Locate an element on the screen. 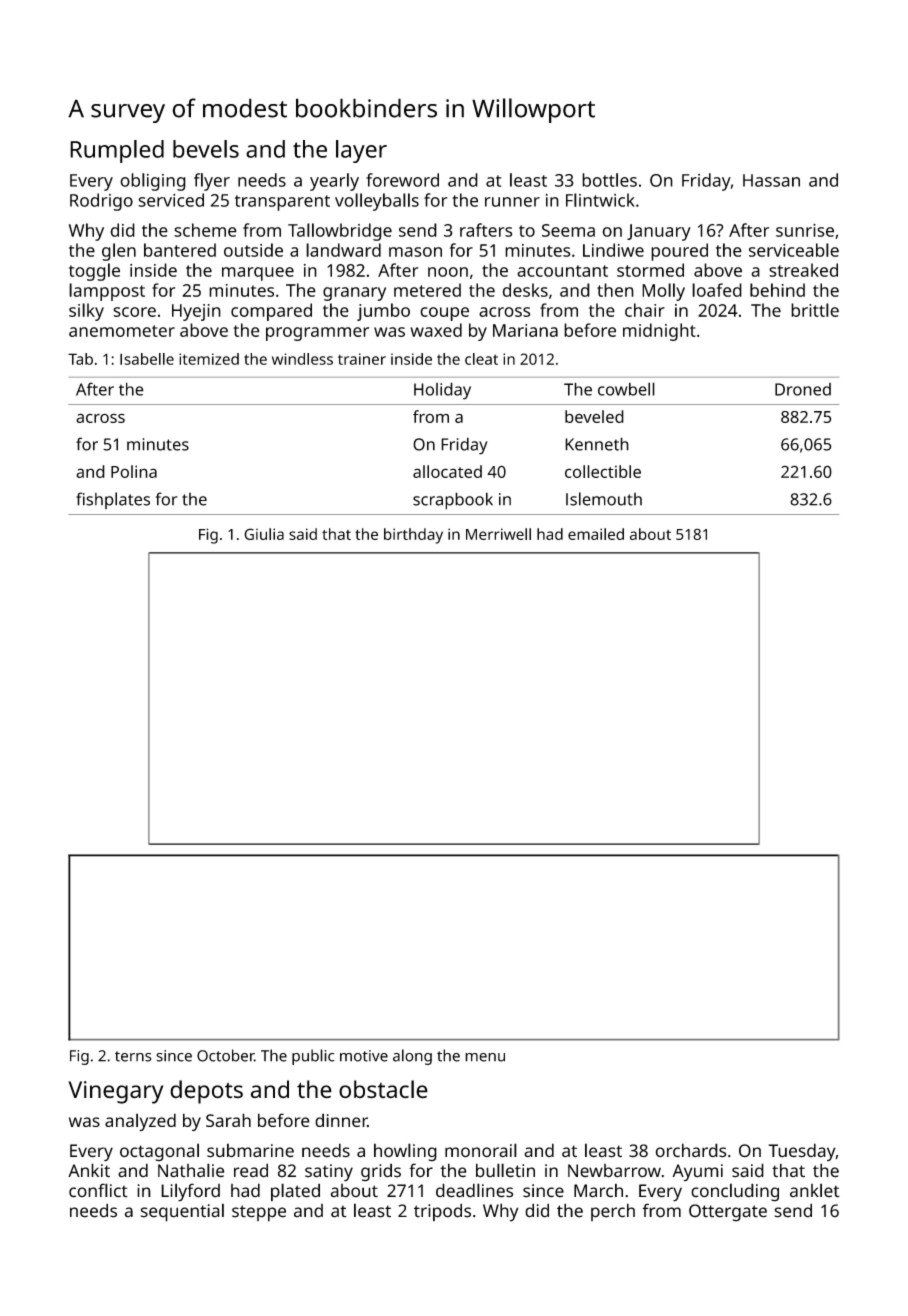  Giulia is located at coordinates (264, 534).
